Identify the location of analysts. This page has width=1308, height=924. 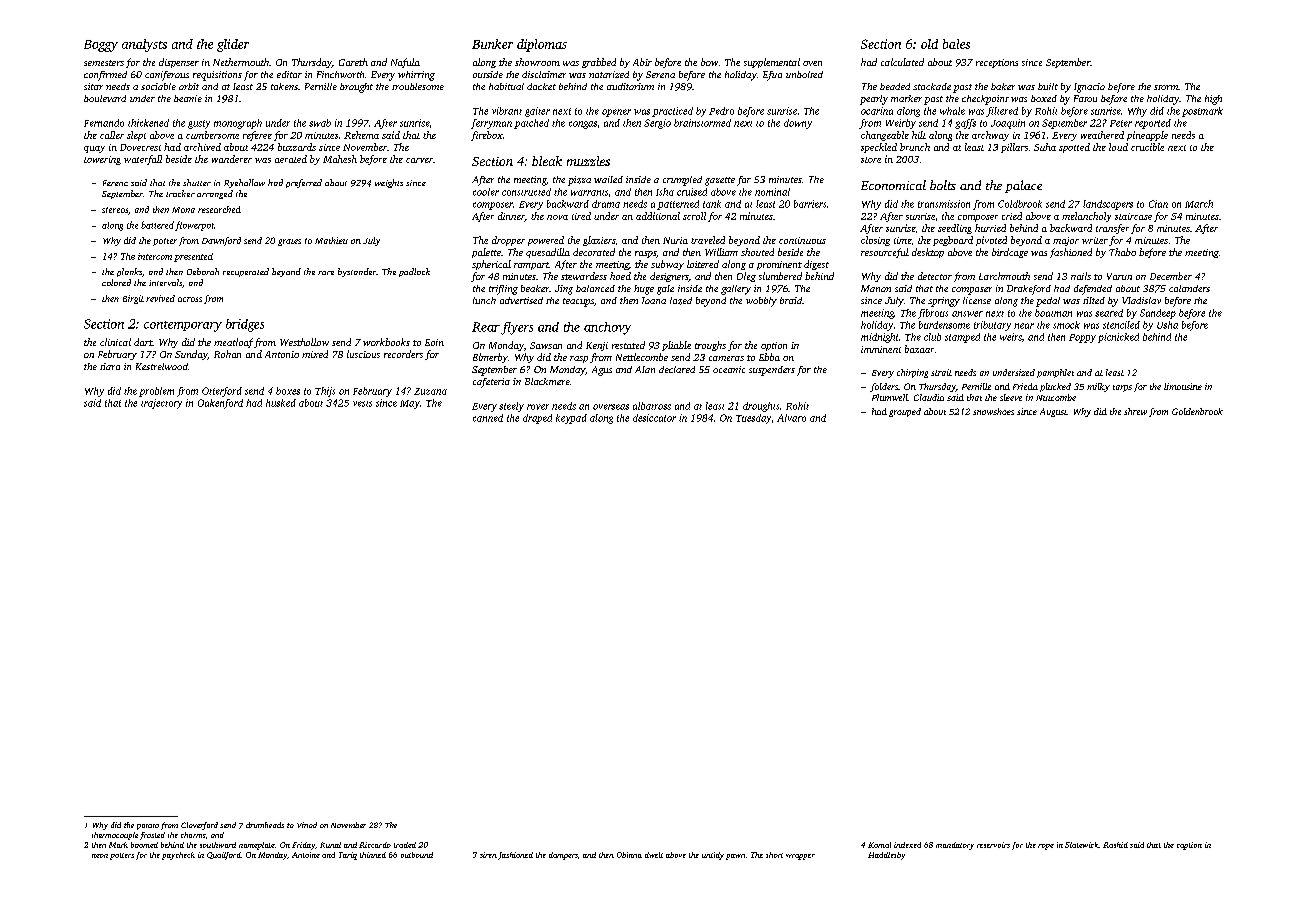
(144, 45).
